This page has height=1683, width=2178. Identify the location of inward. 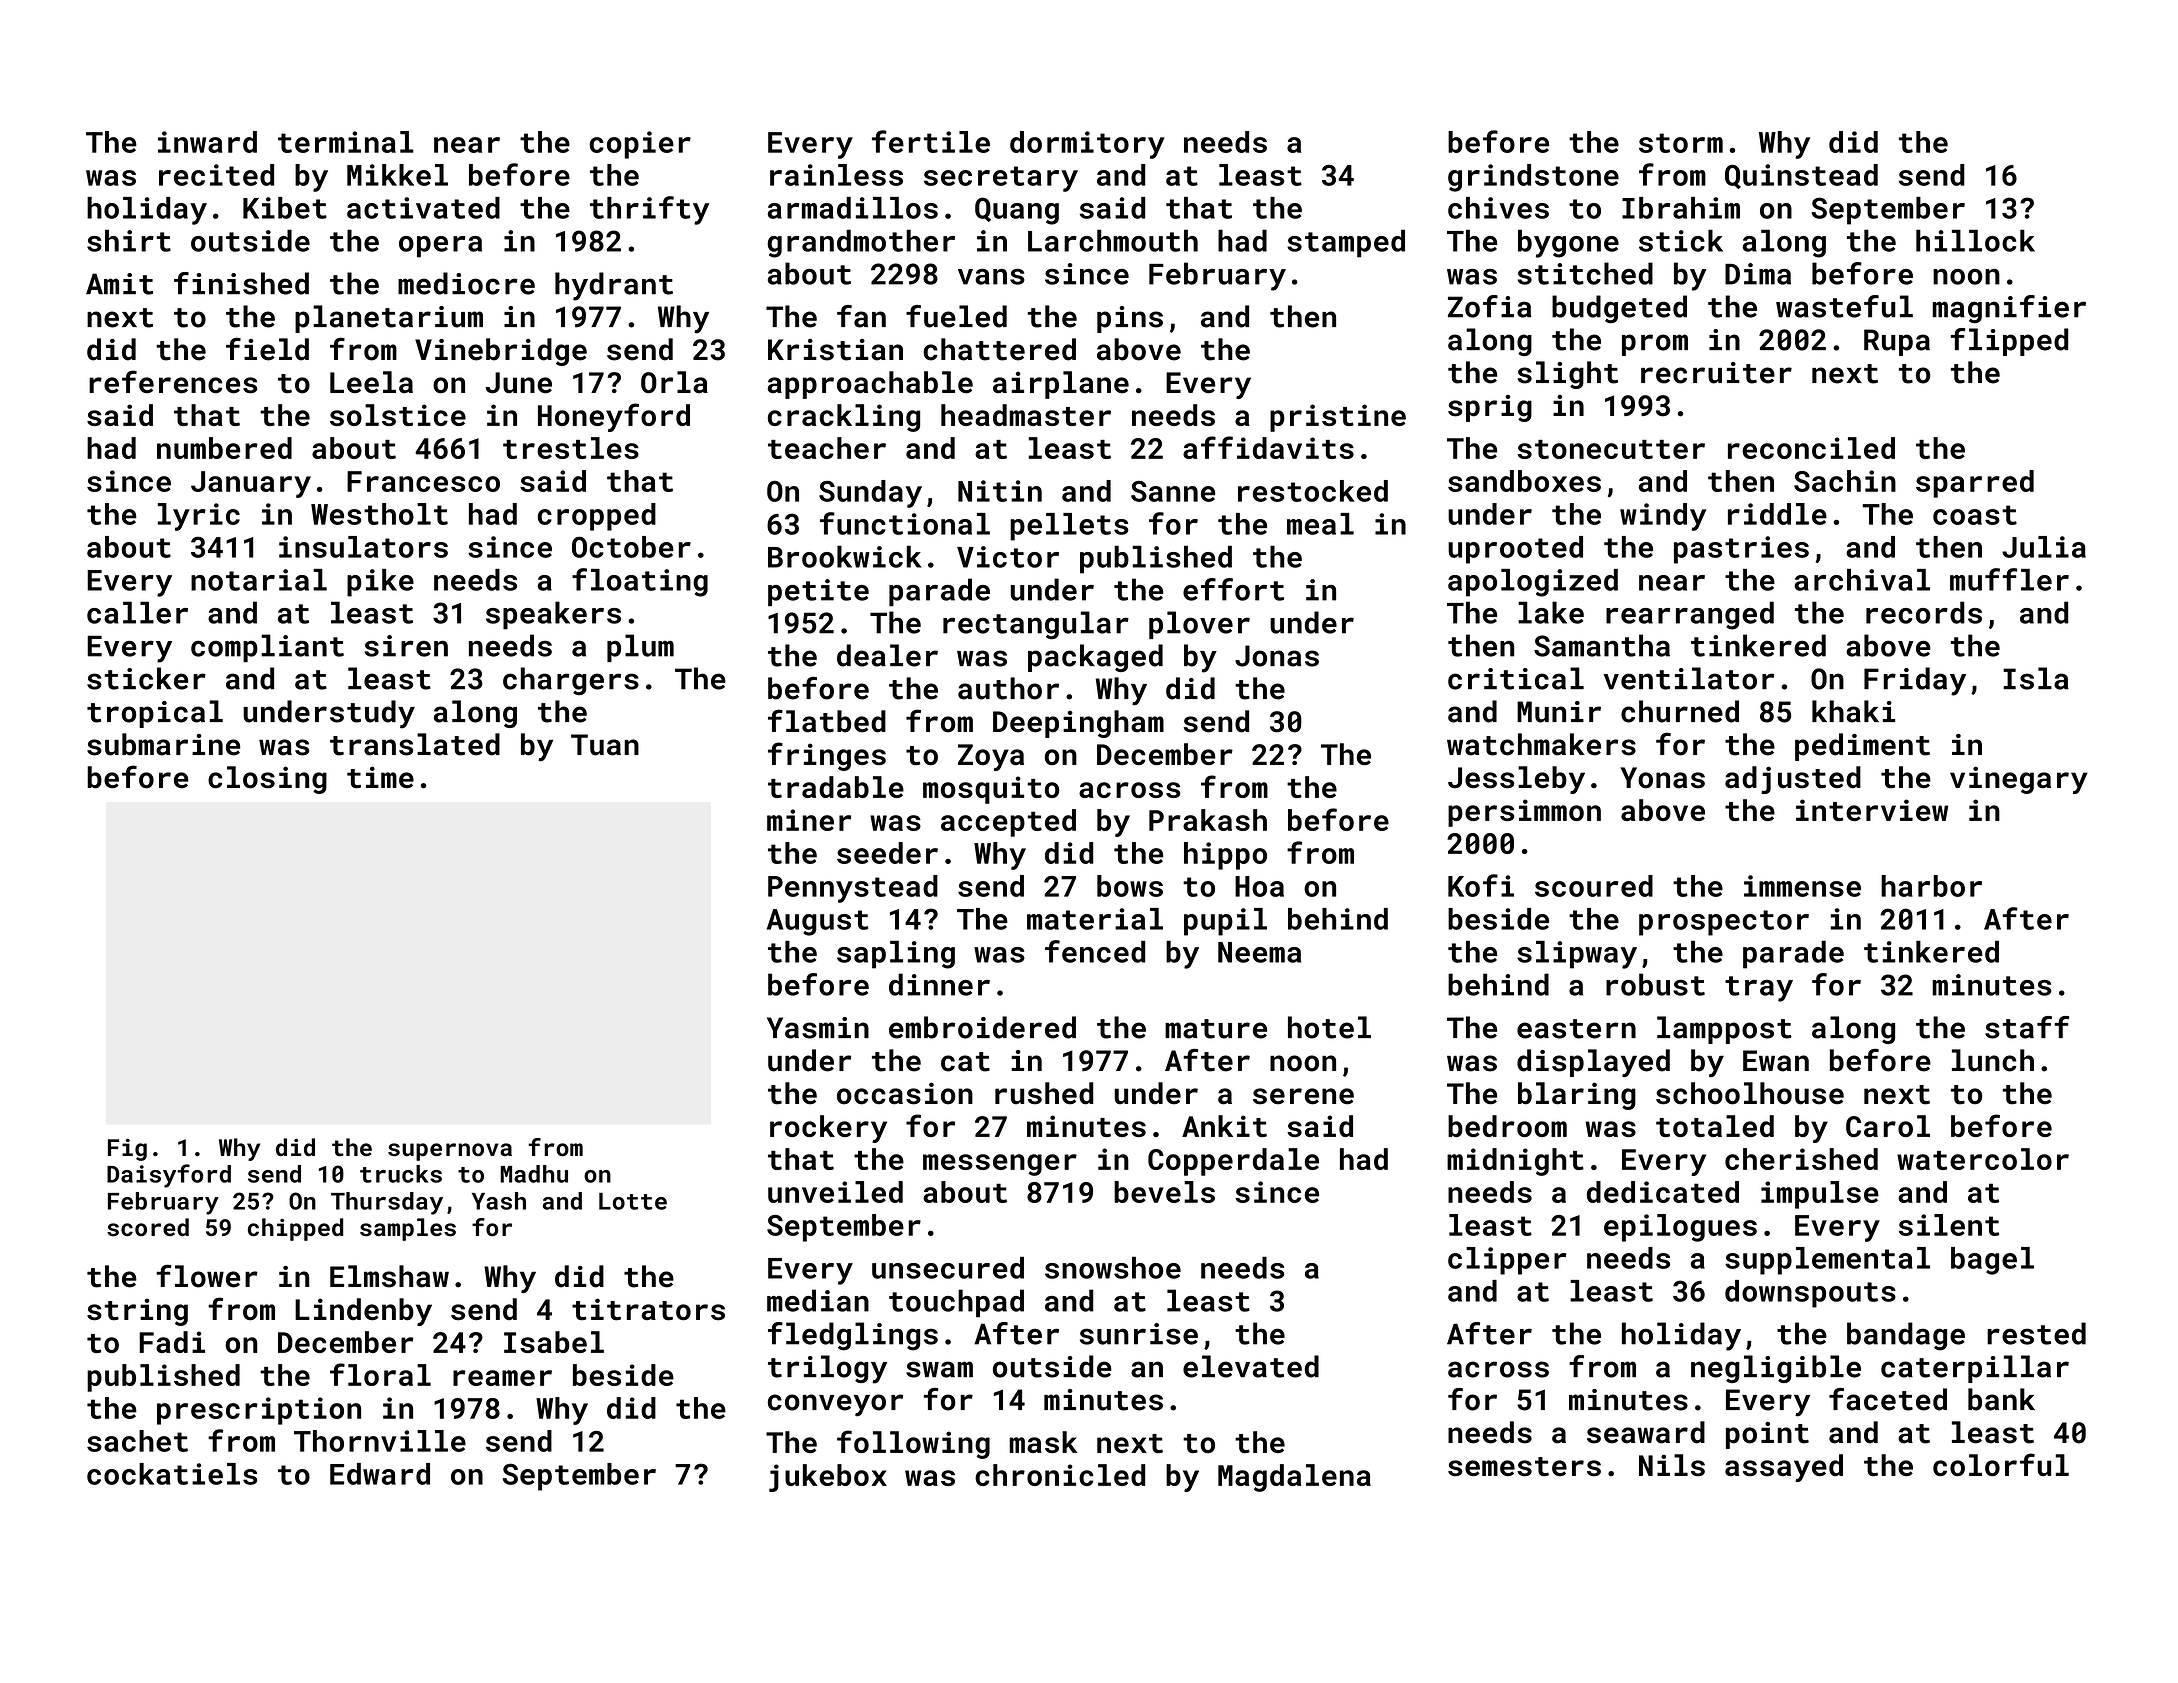
(207, 142).
